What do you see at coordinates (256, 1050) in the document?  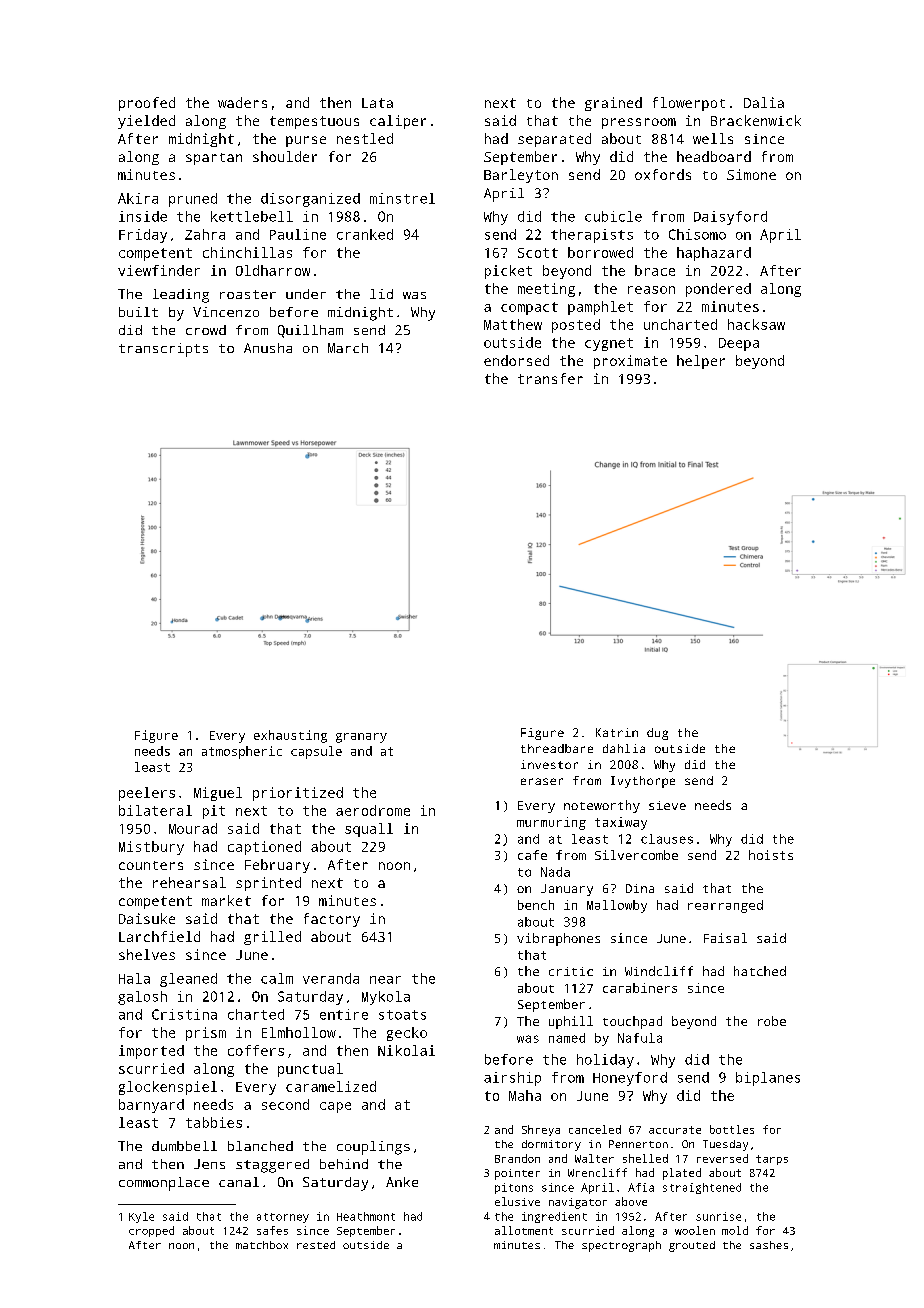 I see `coffers` at bounding box center [256, 1050].
